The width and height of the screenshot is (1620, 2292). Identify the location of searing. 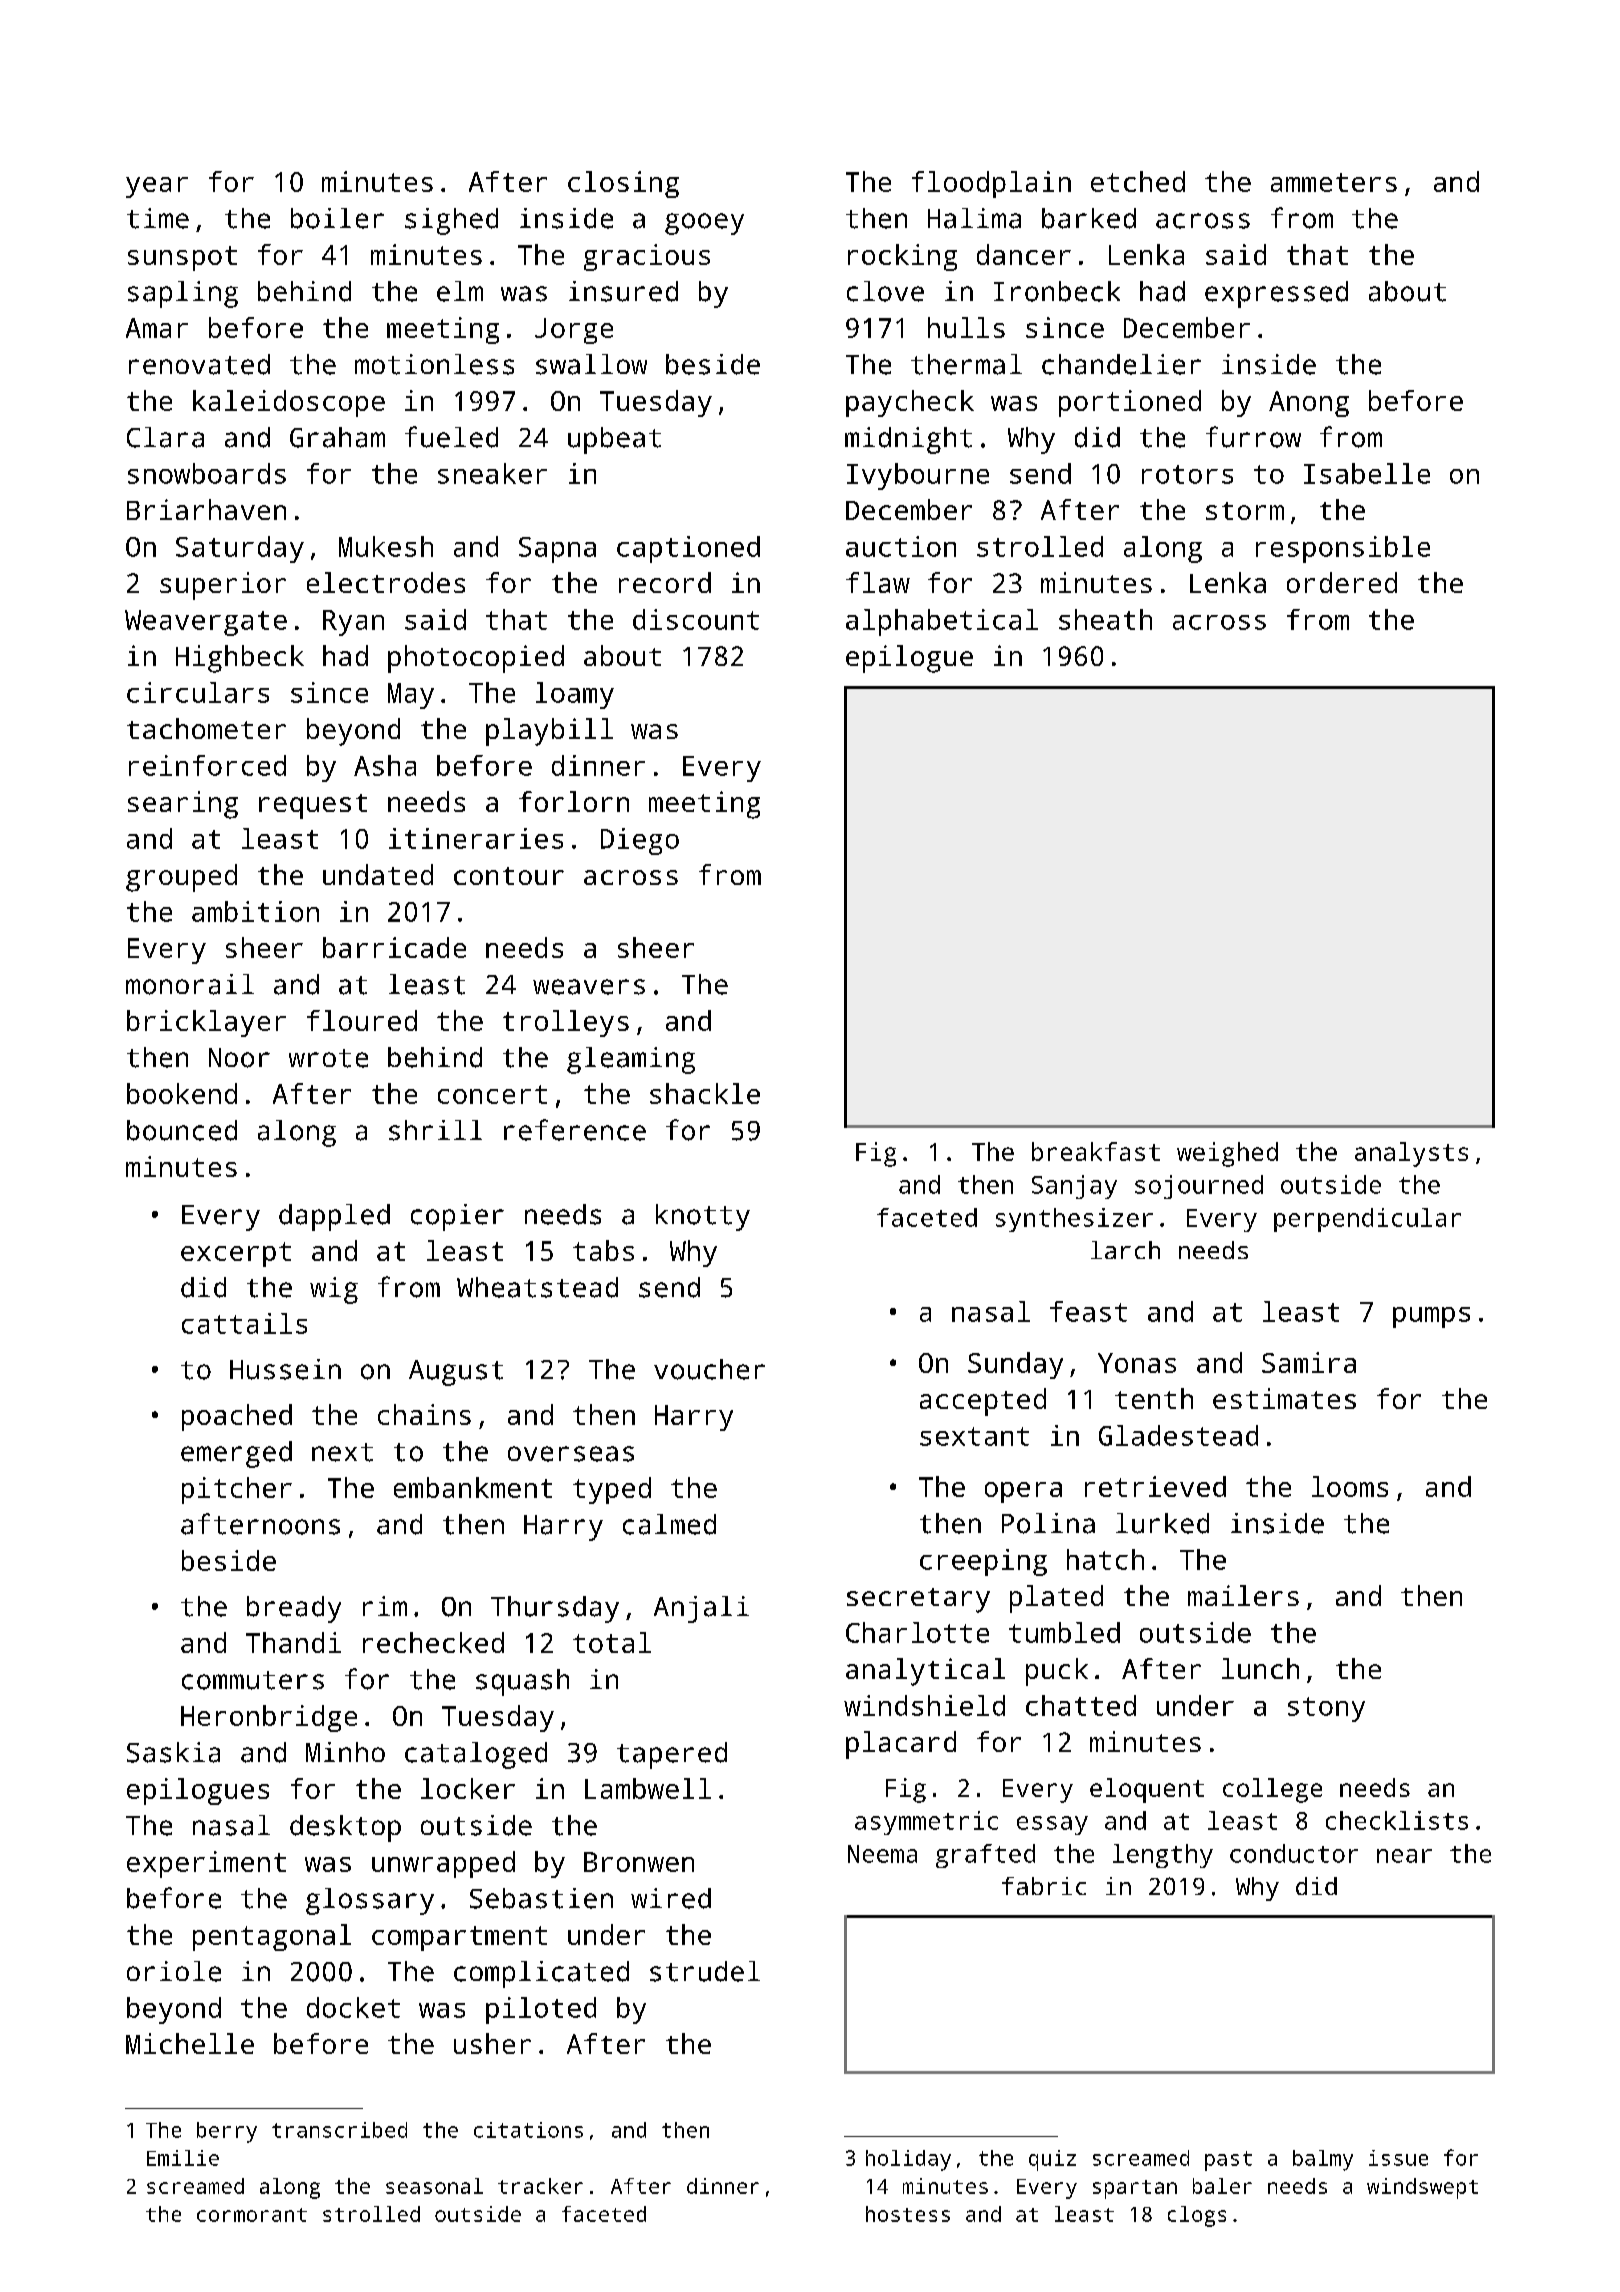
(183, 805).
